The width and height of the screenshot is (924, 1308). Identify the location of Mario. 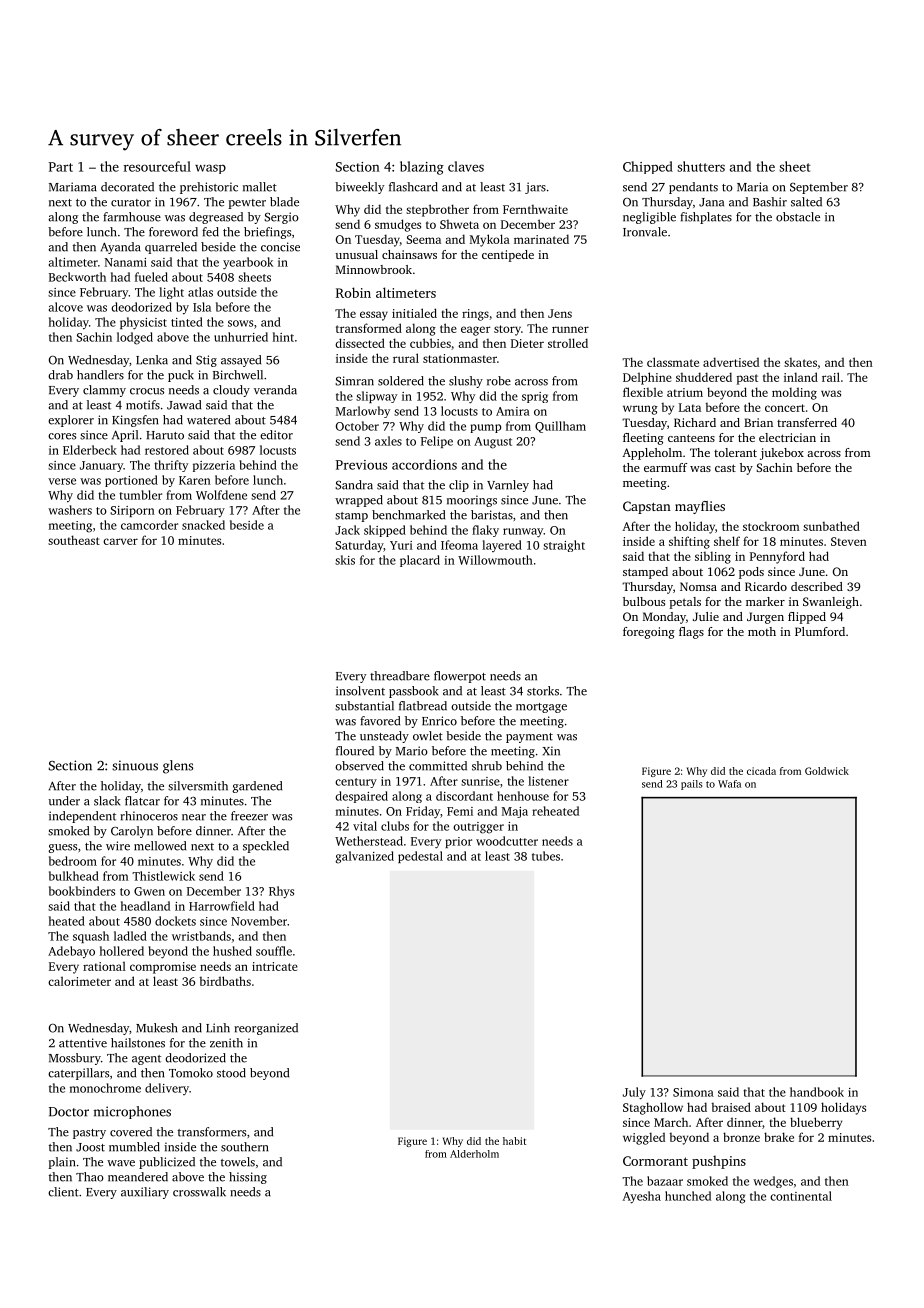
(412, 751).
